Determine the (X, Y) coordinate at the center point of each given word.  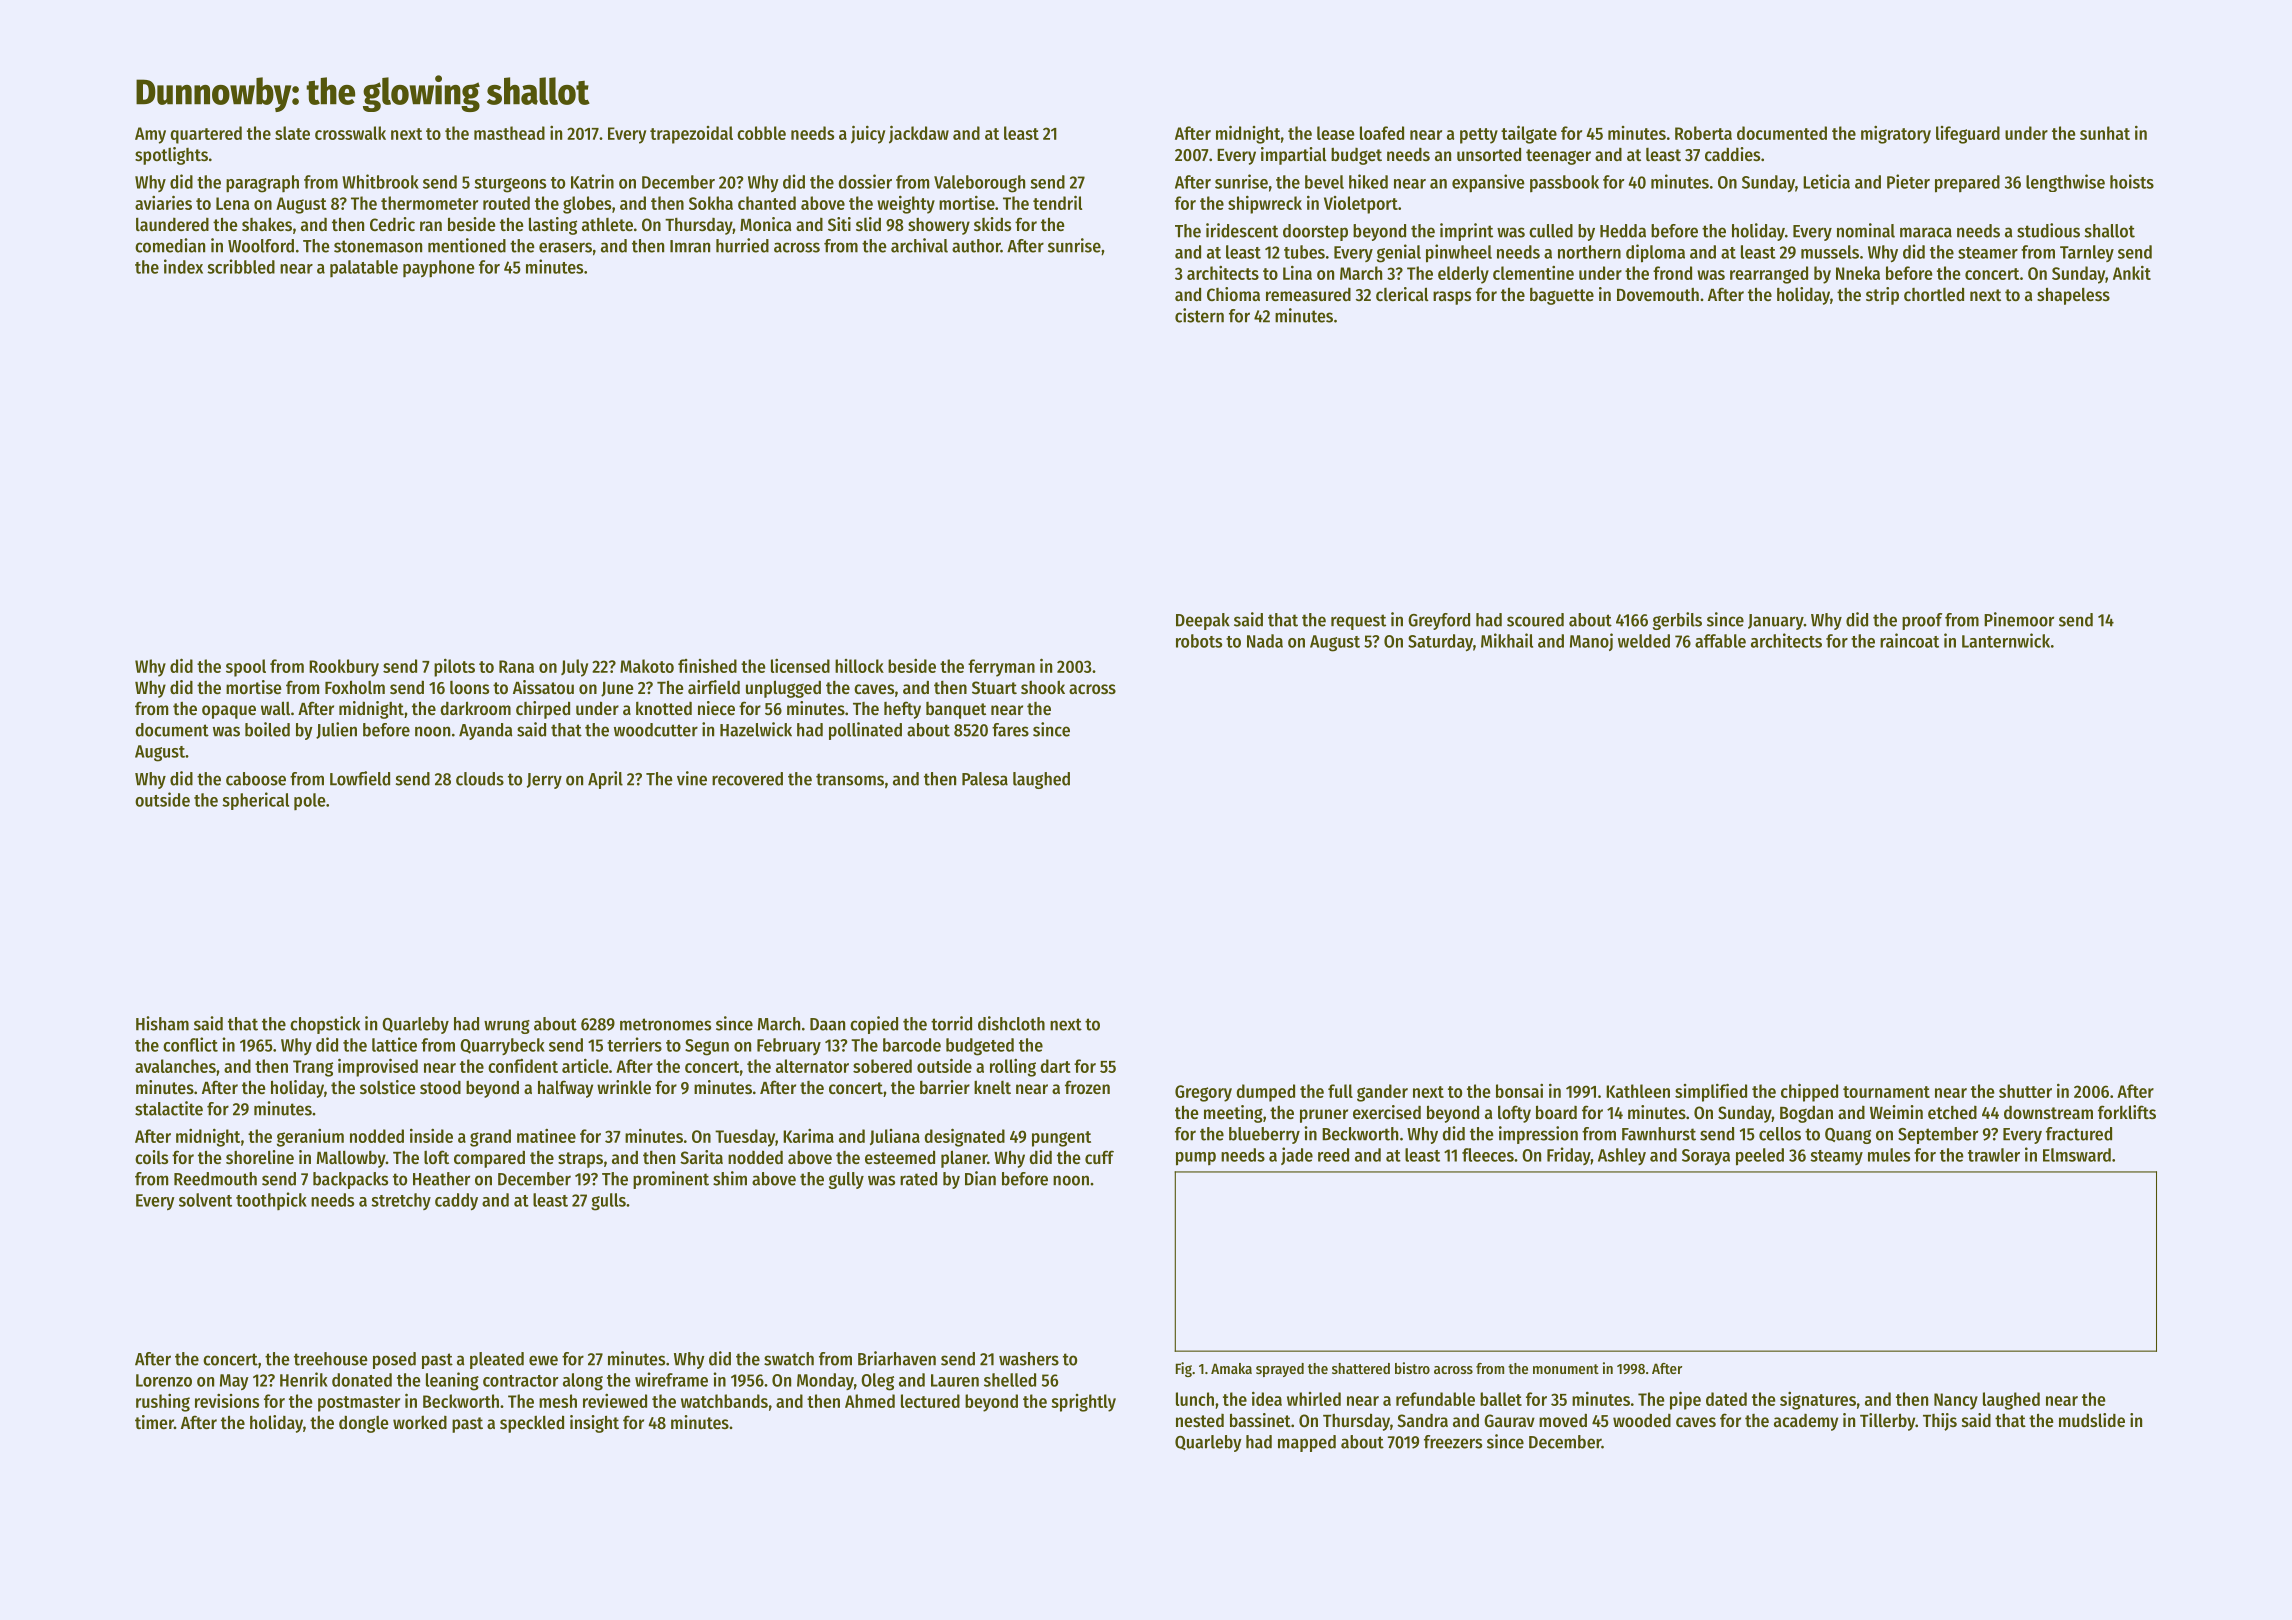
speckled (532, 1424)
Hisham (162, 1023)
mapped (1307, 1443)
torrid (951, 1023)
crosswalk (350, 133)
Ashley (1622, 1156)
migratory (1896, 135)
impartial (1294, 156)
